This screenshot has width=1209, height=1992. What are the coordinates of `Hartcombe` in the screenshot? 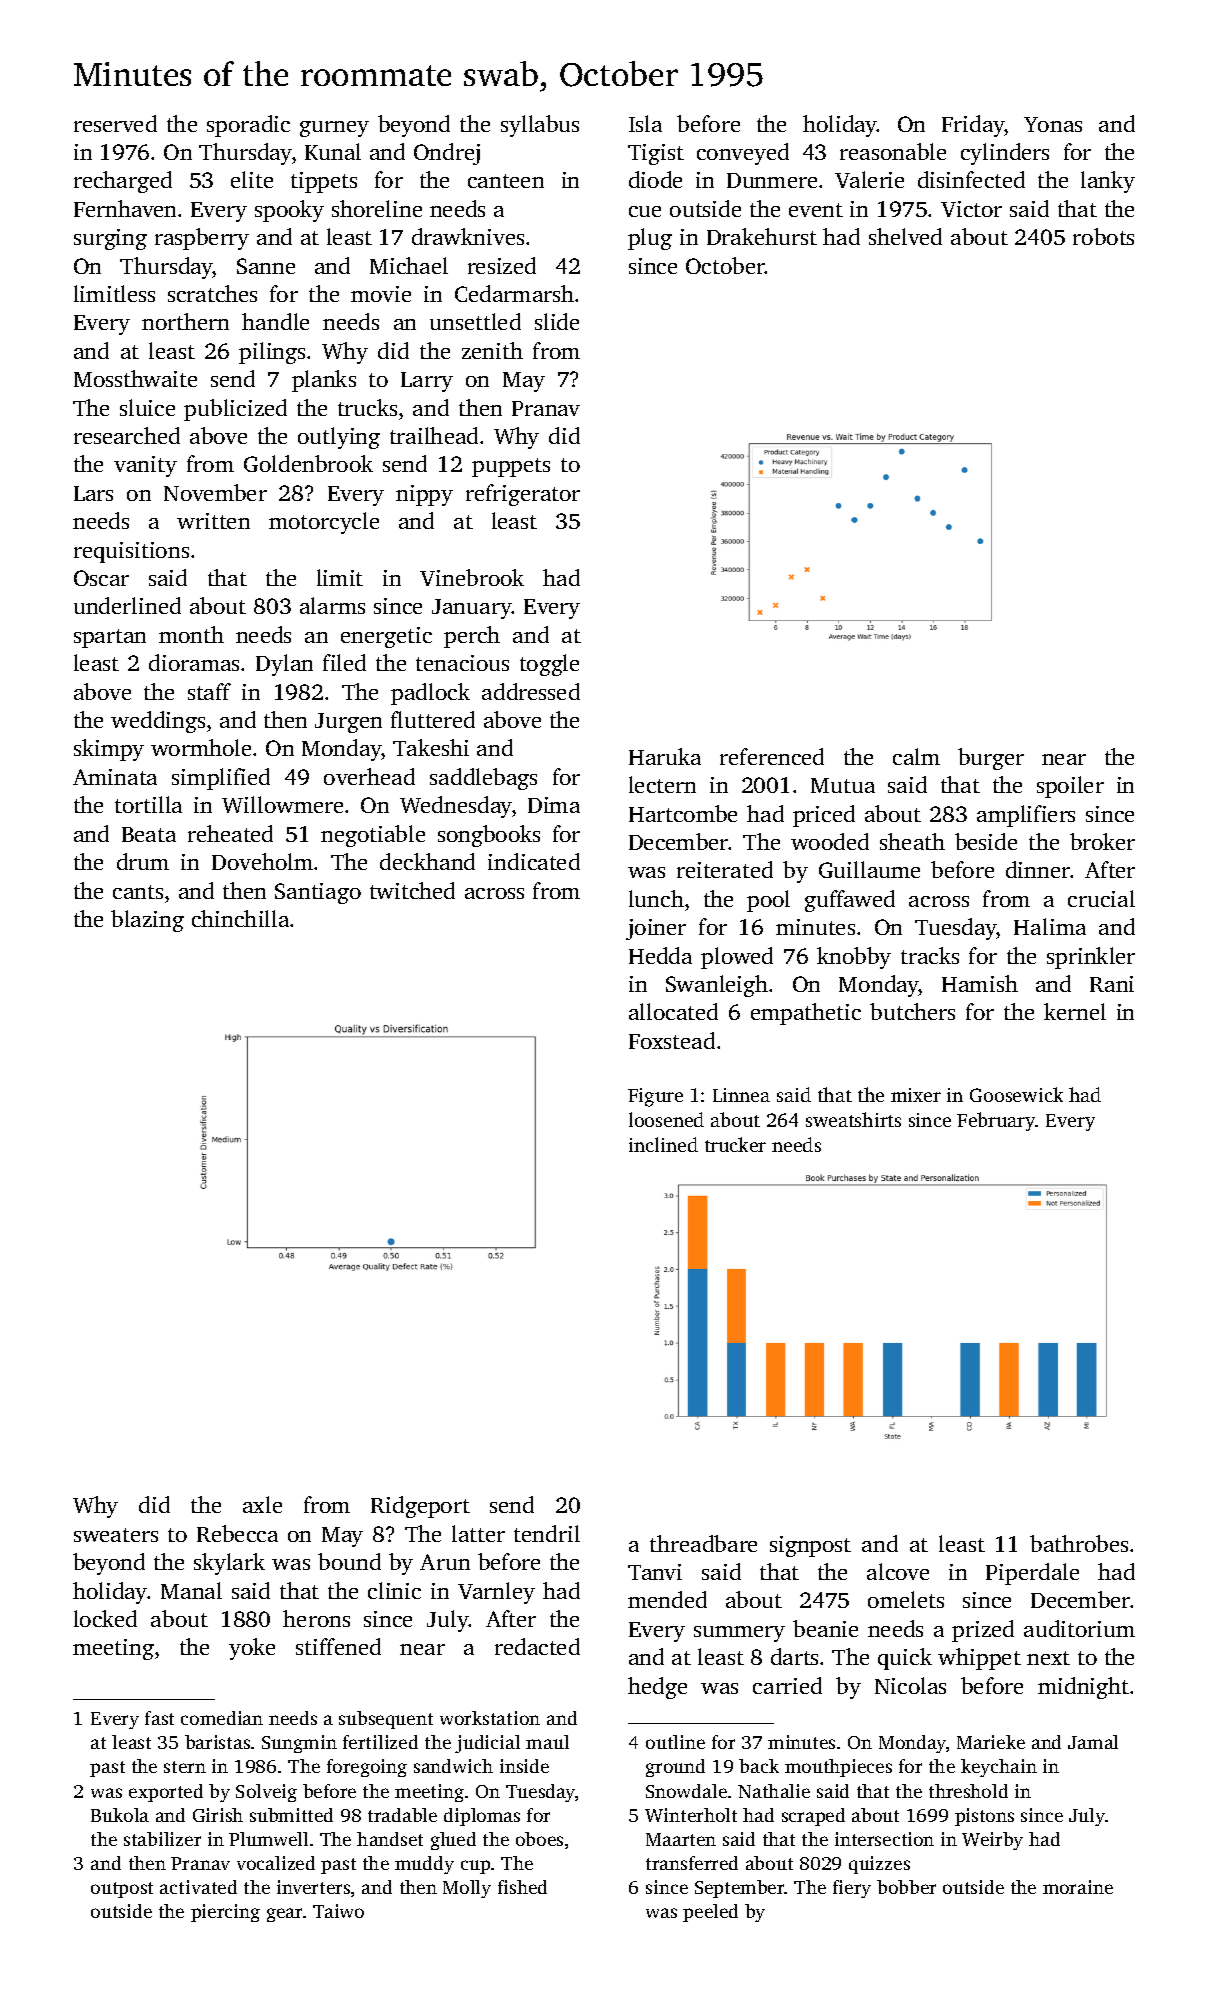 It's located at (683, 813).
